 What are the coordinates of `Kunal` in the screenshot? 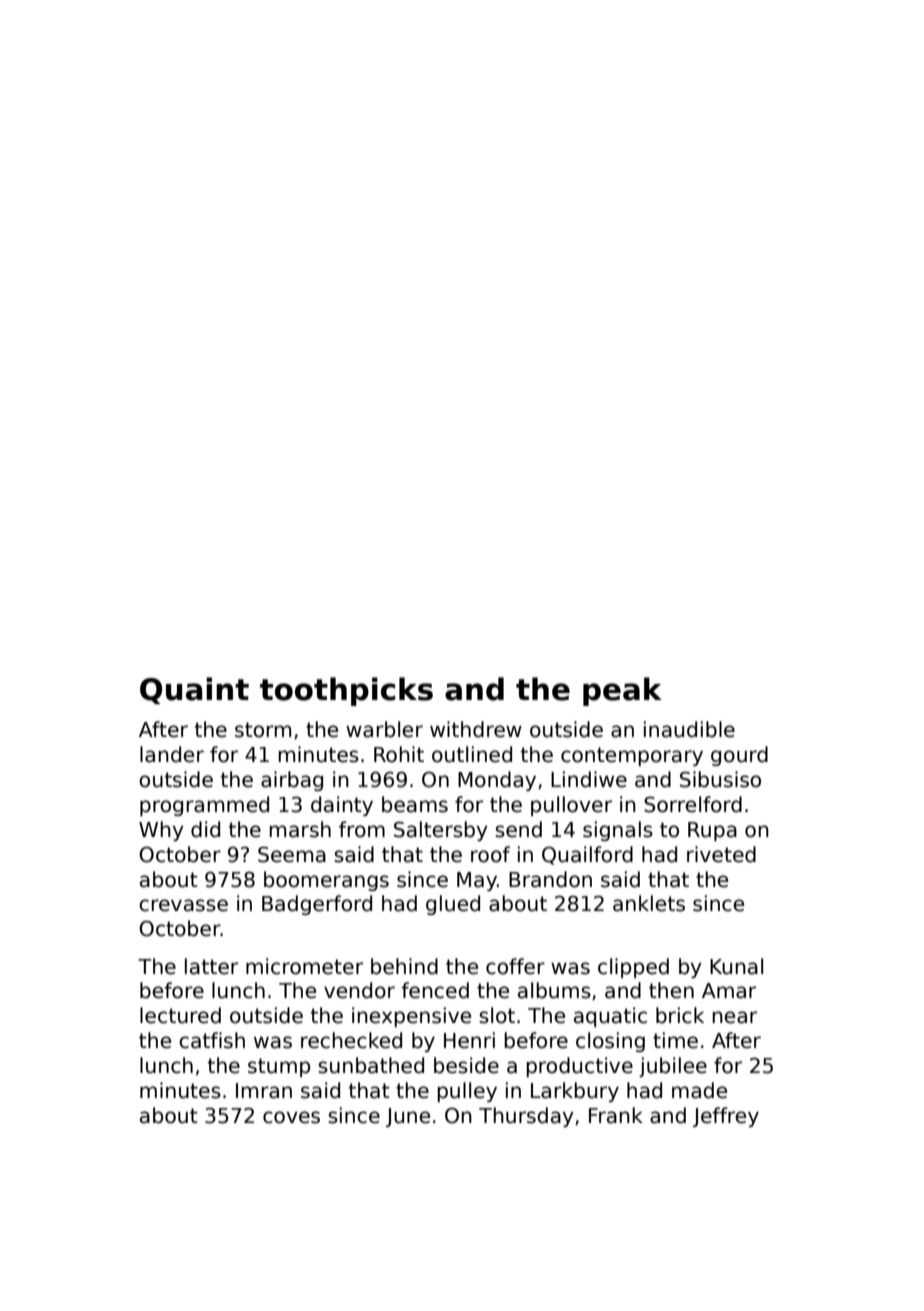 It's located at (736, 966).
